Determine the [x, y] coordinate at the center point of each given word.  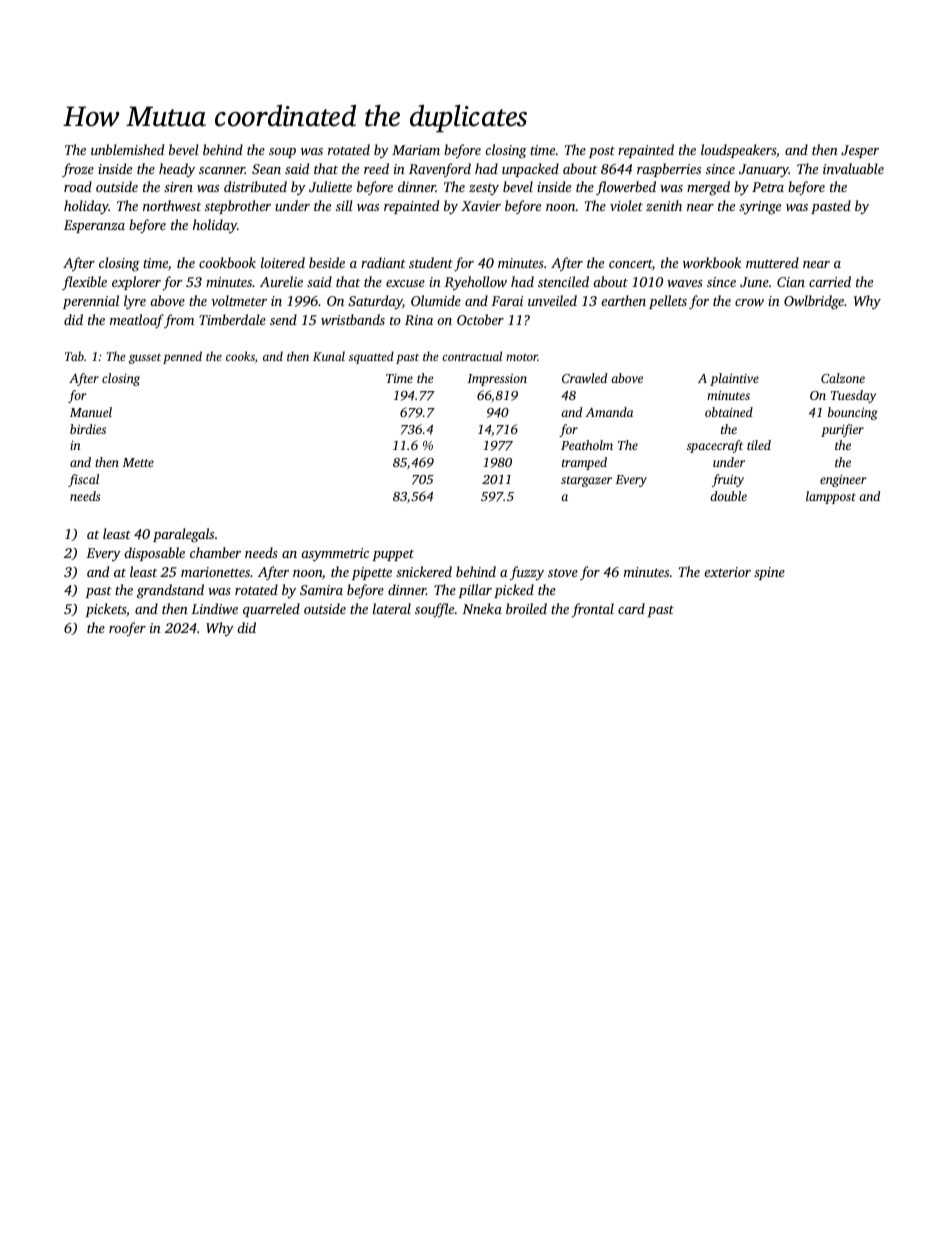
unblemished [127, 149]
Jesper [860, 151]
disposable [154, 554]
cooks [240, 356]
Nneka [482, 608]
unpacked [530, 170]
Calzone [843, 378]
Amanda [609, 412]
